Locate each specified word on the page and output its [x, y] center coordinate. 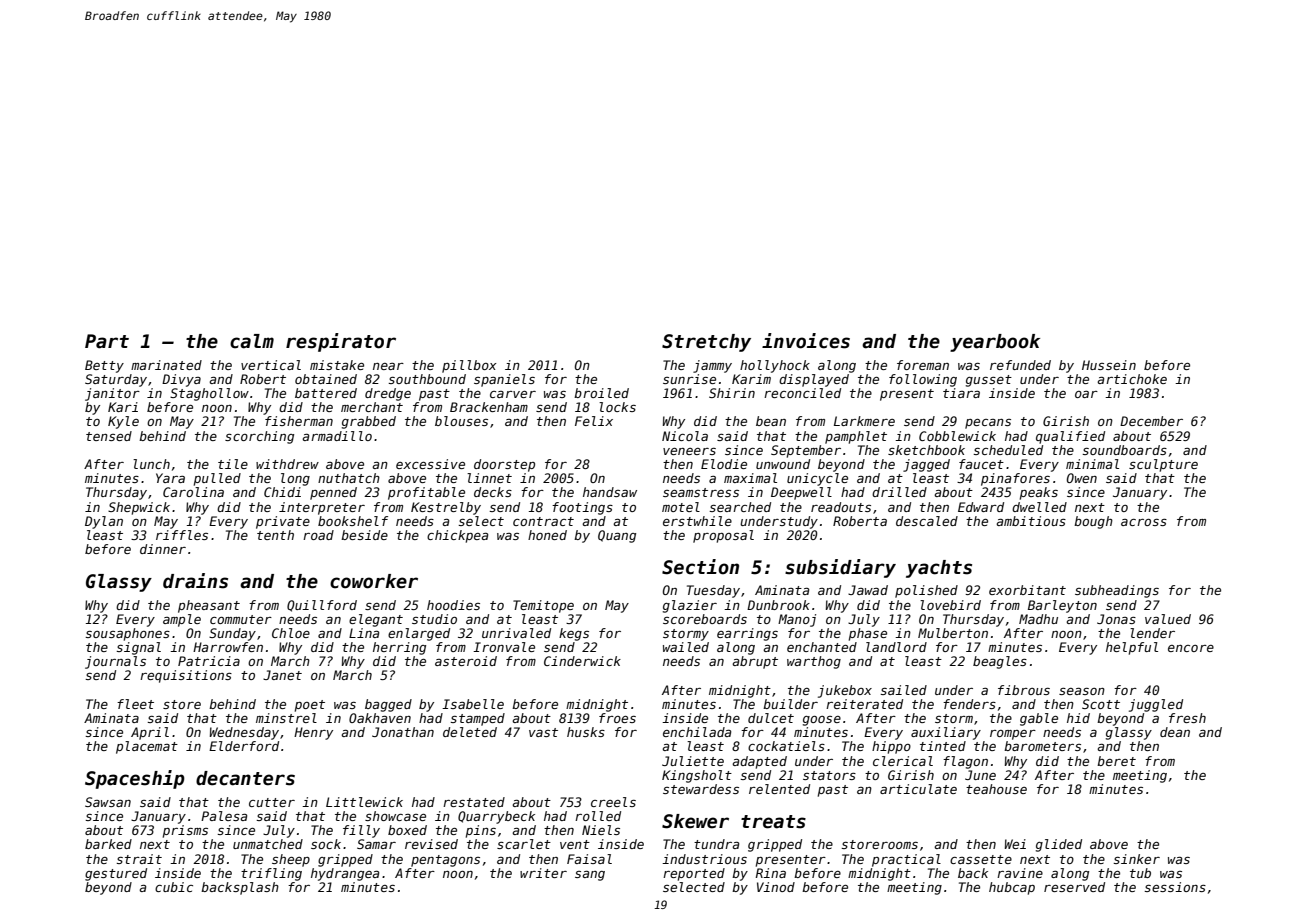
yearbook [995, 343]
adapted [759, 762]
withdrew [287, 464]
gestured [116, 874]
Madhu [1038, 619]
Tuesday [713, 591]
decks [493, 492]
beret [1116, 761]
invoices [806, 341]
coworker [374, 581]
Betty [104, 366]
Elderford [244, 746]
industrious [704, 859]
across [1144, 522]
